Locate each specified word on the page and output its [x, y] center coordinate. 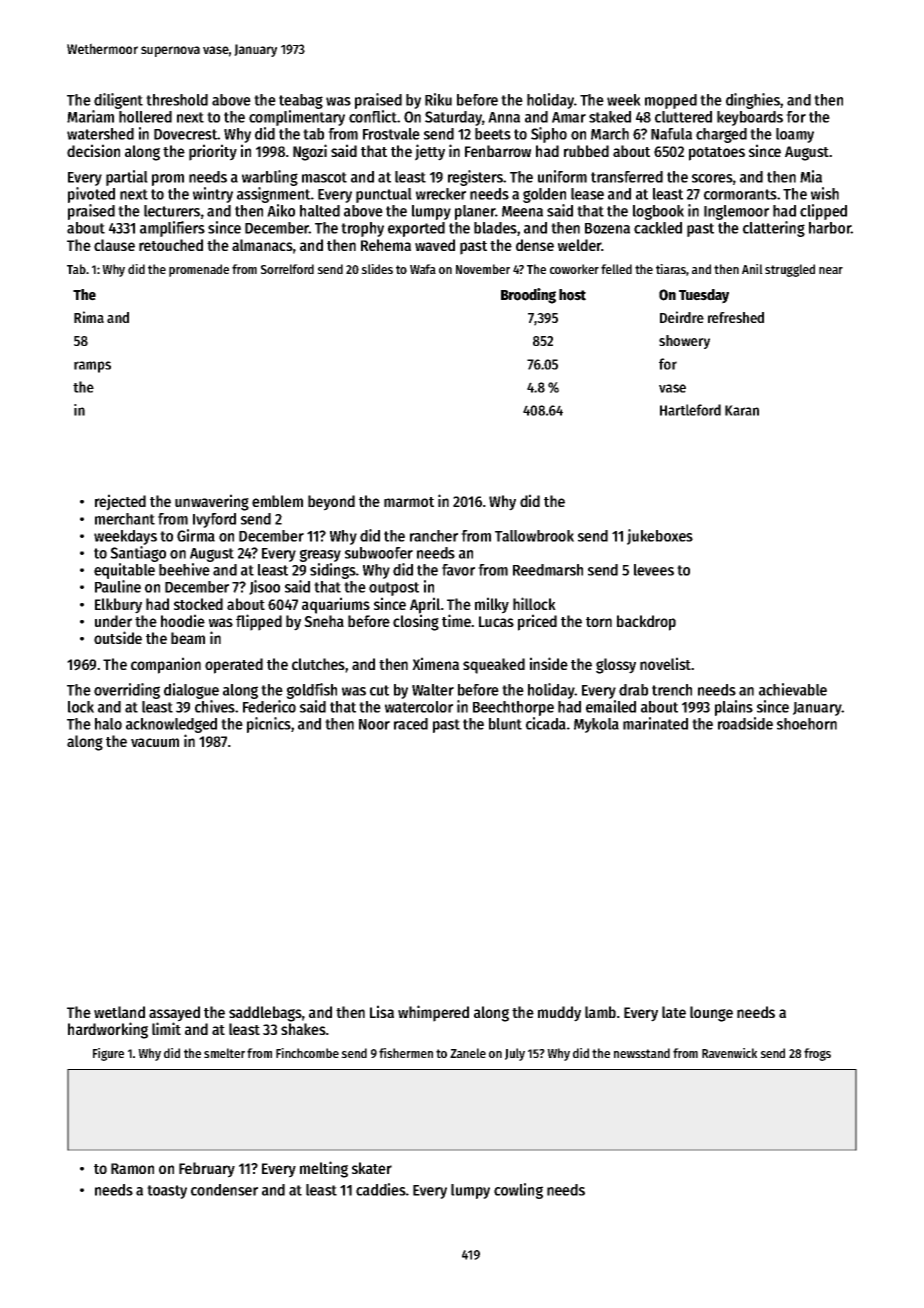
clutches [318, 664]
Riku [438, 99]
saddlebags [265, 1014]
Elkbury [118, 606]
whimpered [433, 1013]
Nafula [671, 134]
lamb [600, 1012]
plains [734, 708]
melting [324, 1169]
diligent [118, 101]
